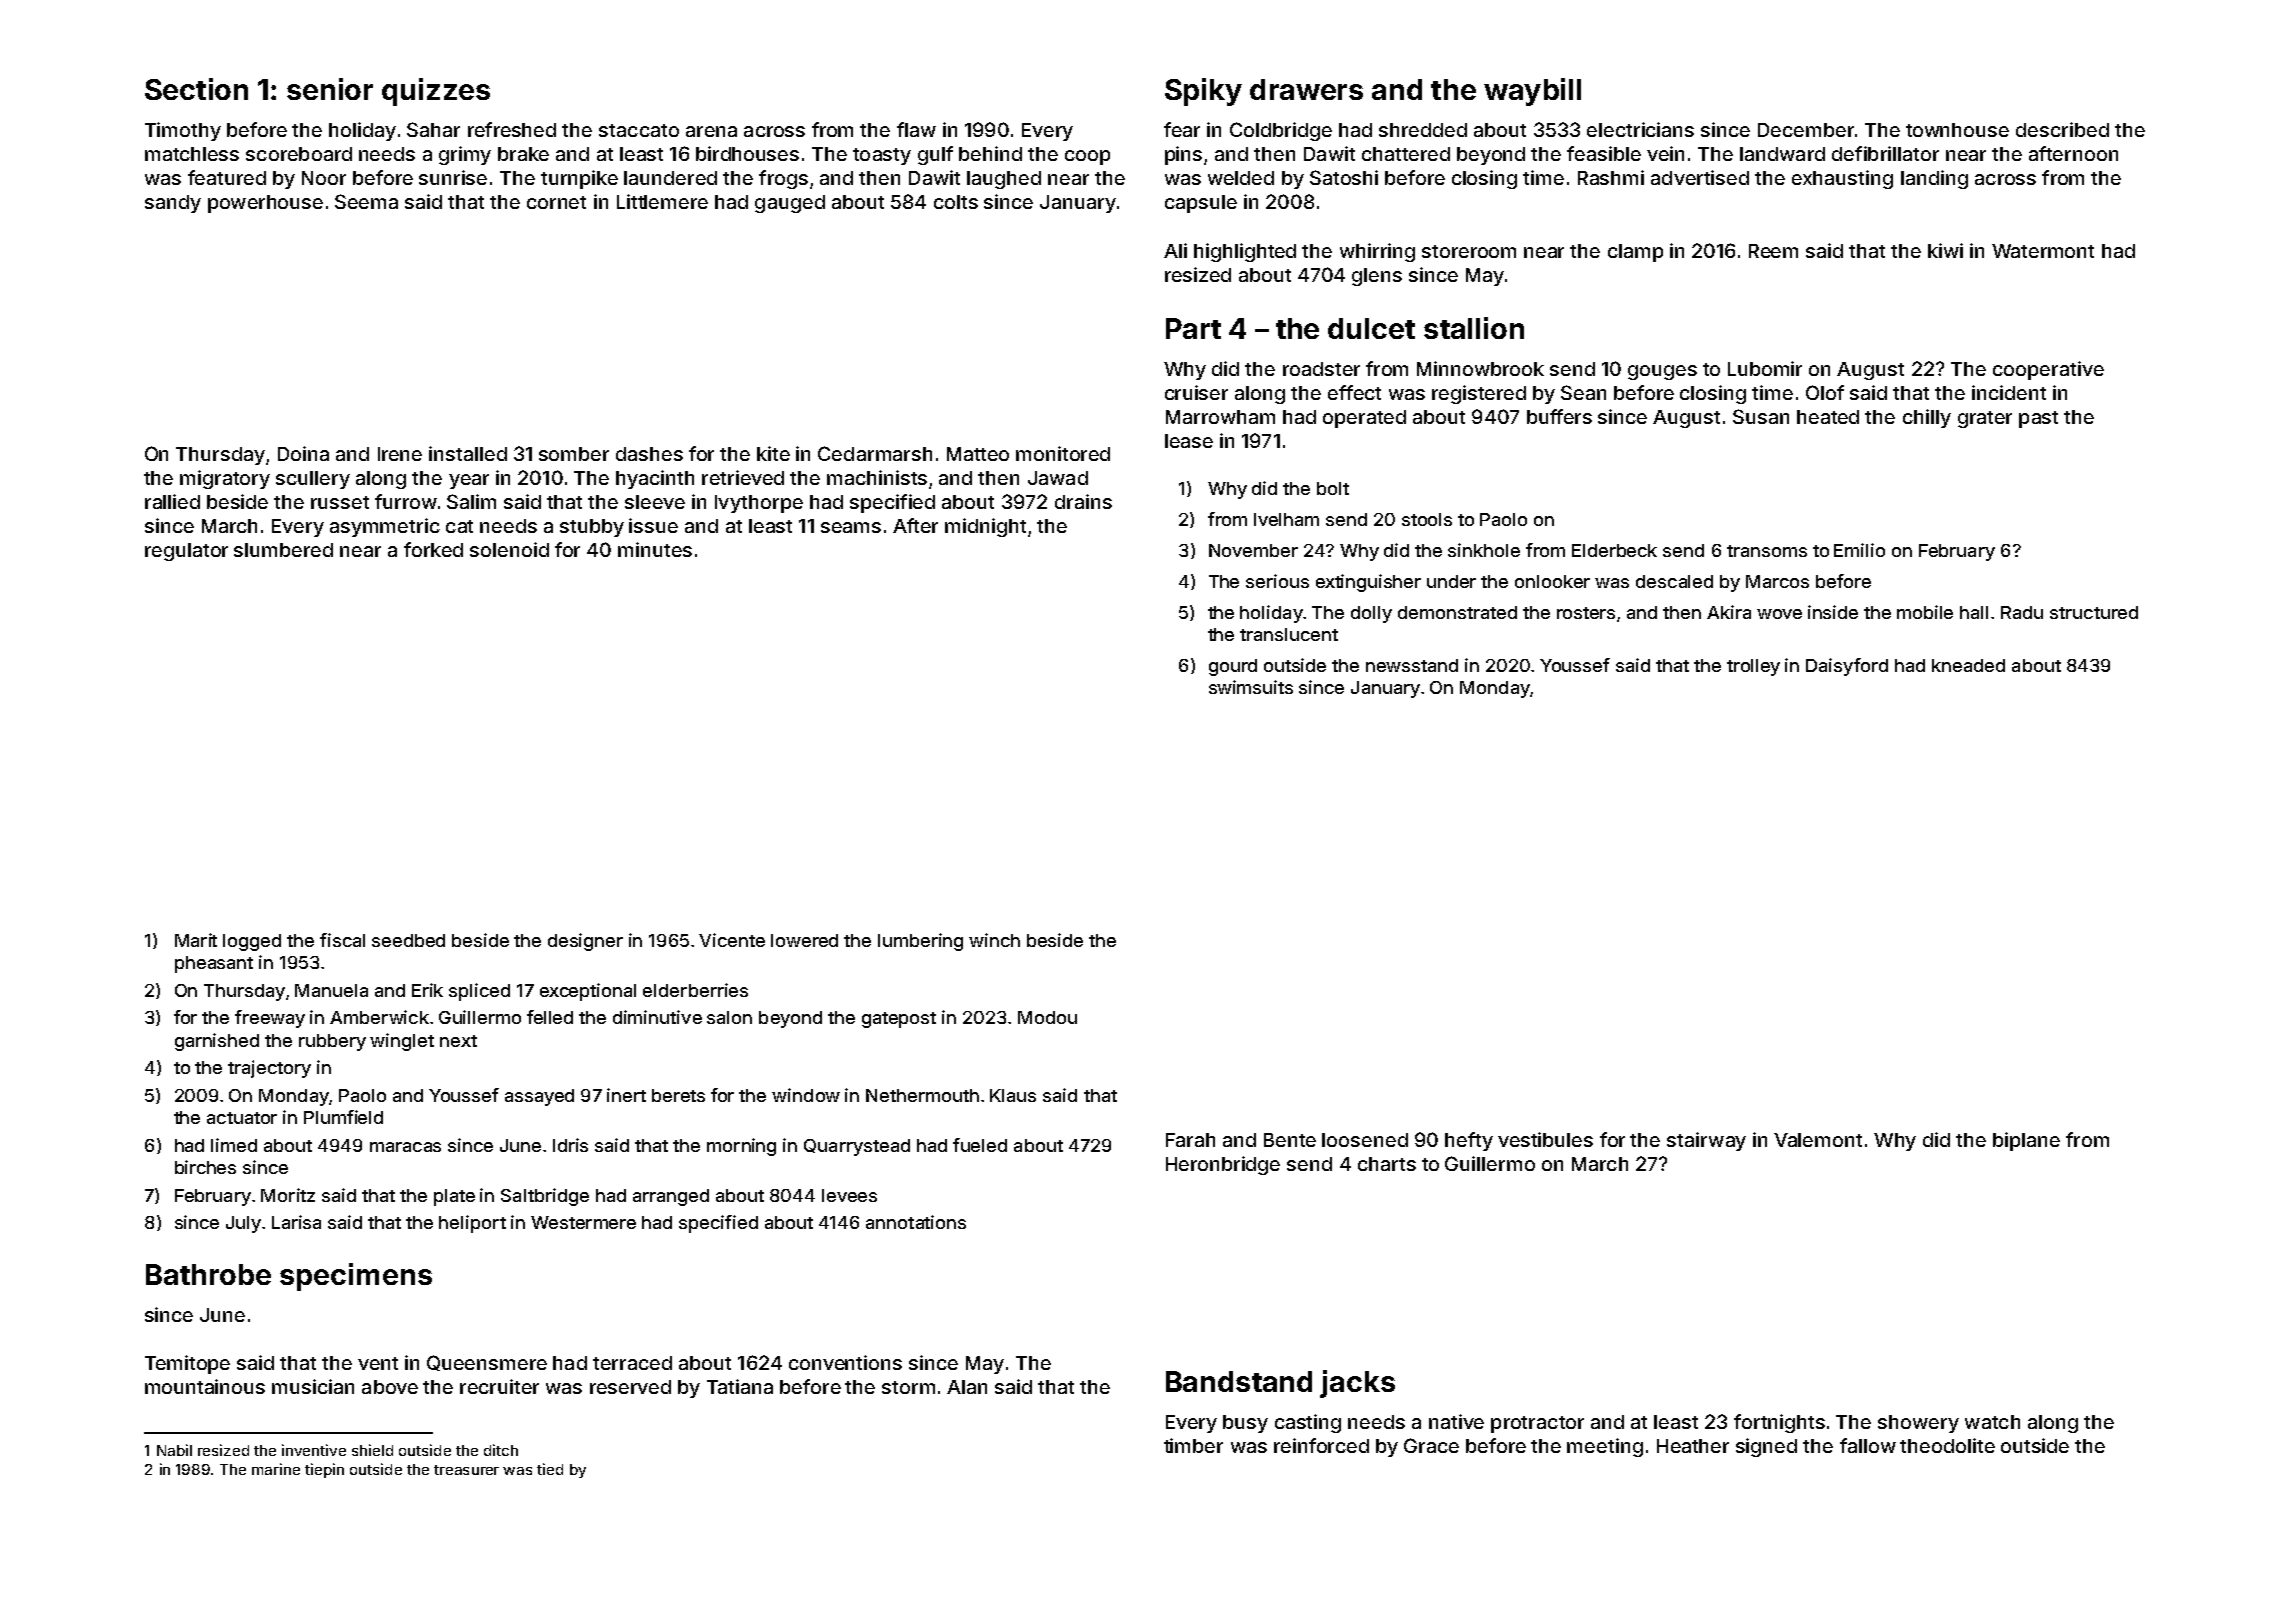 Image resolution: width=2292 pixels, height=1620 pixels. Describe the element at coordinates (408, 940) in the image. I see `seedbed` at that location.
